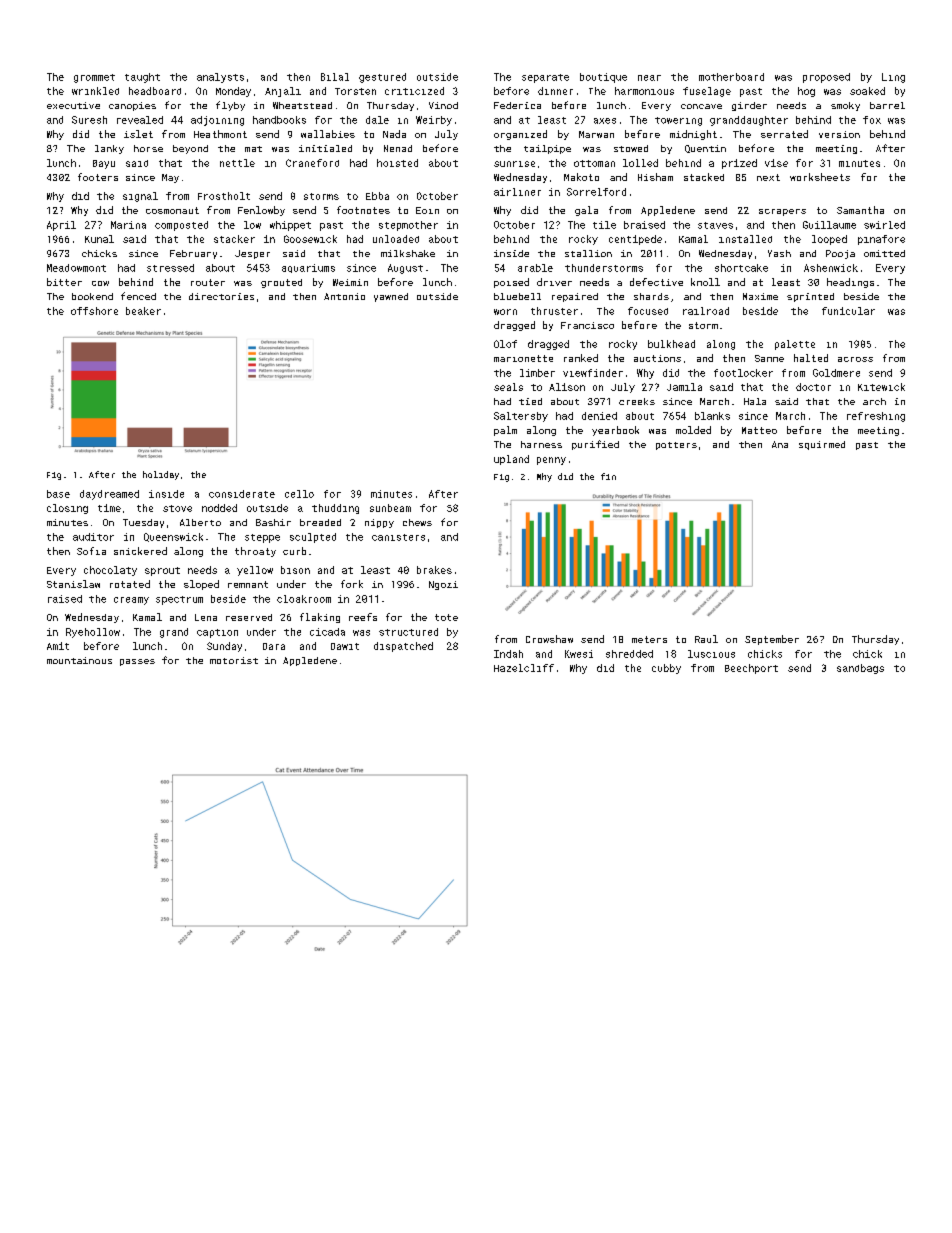 Image resolution: width=952 pixels, height=1233 pixels. I want to click on gala, so click(586, 211).
